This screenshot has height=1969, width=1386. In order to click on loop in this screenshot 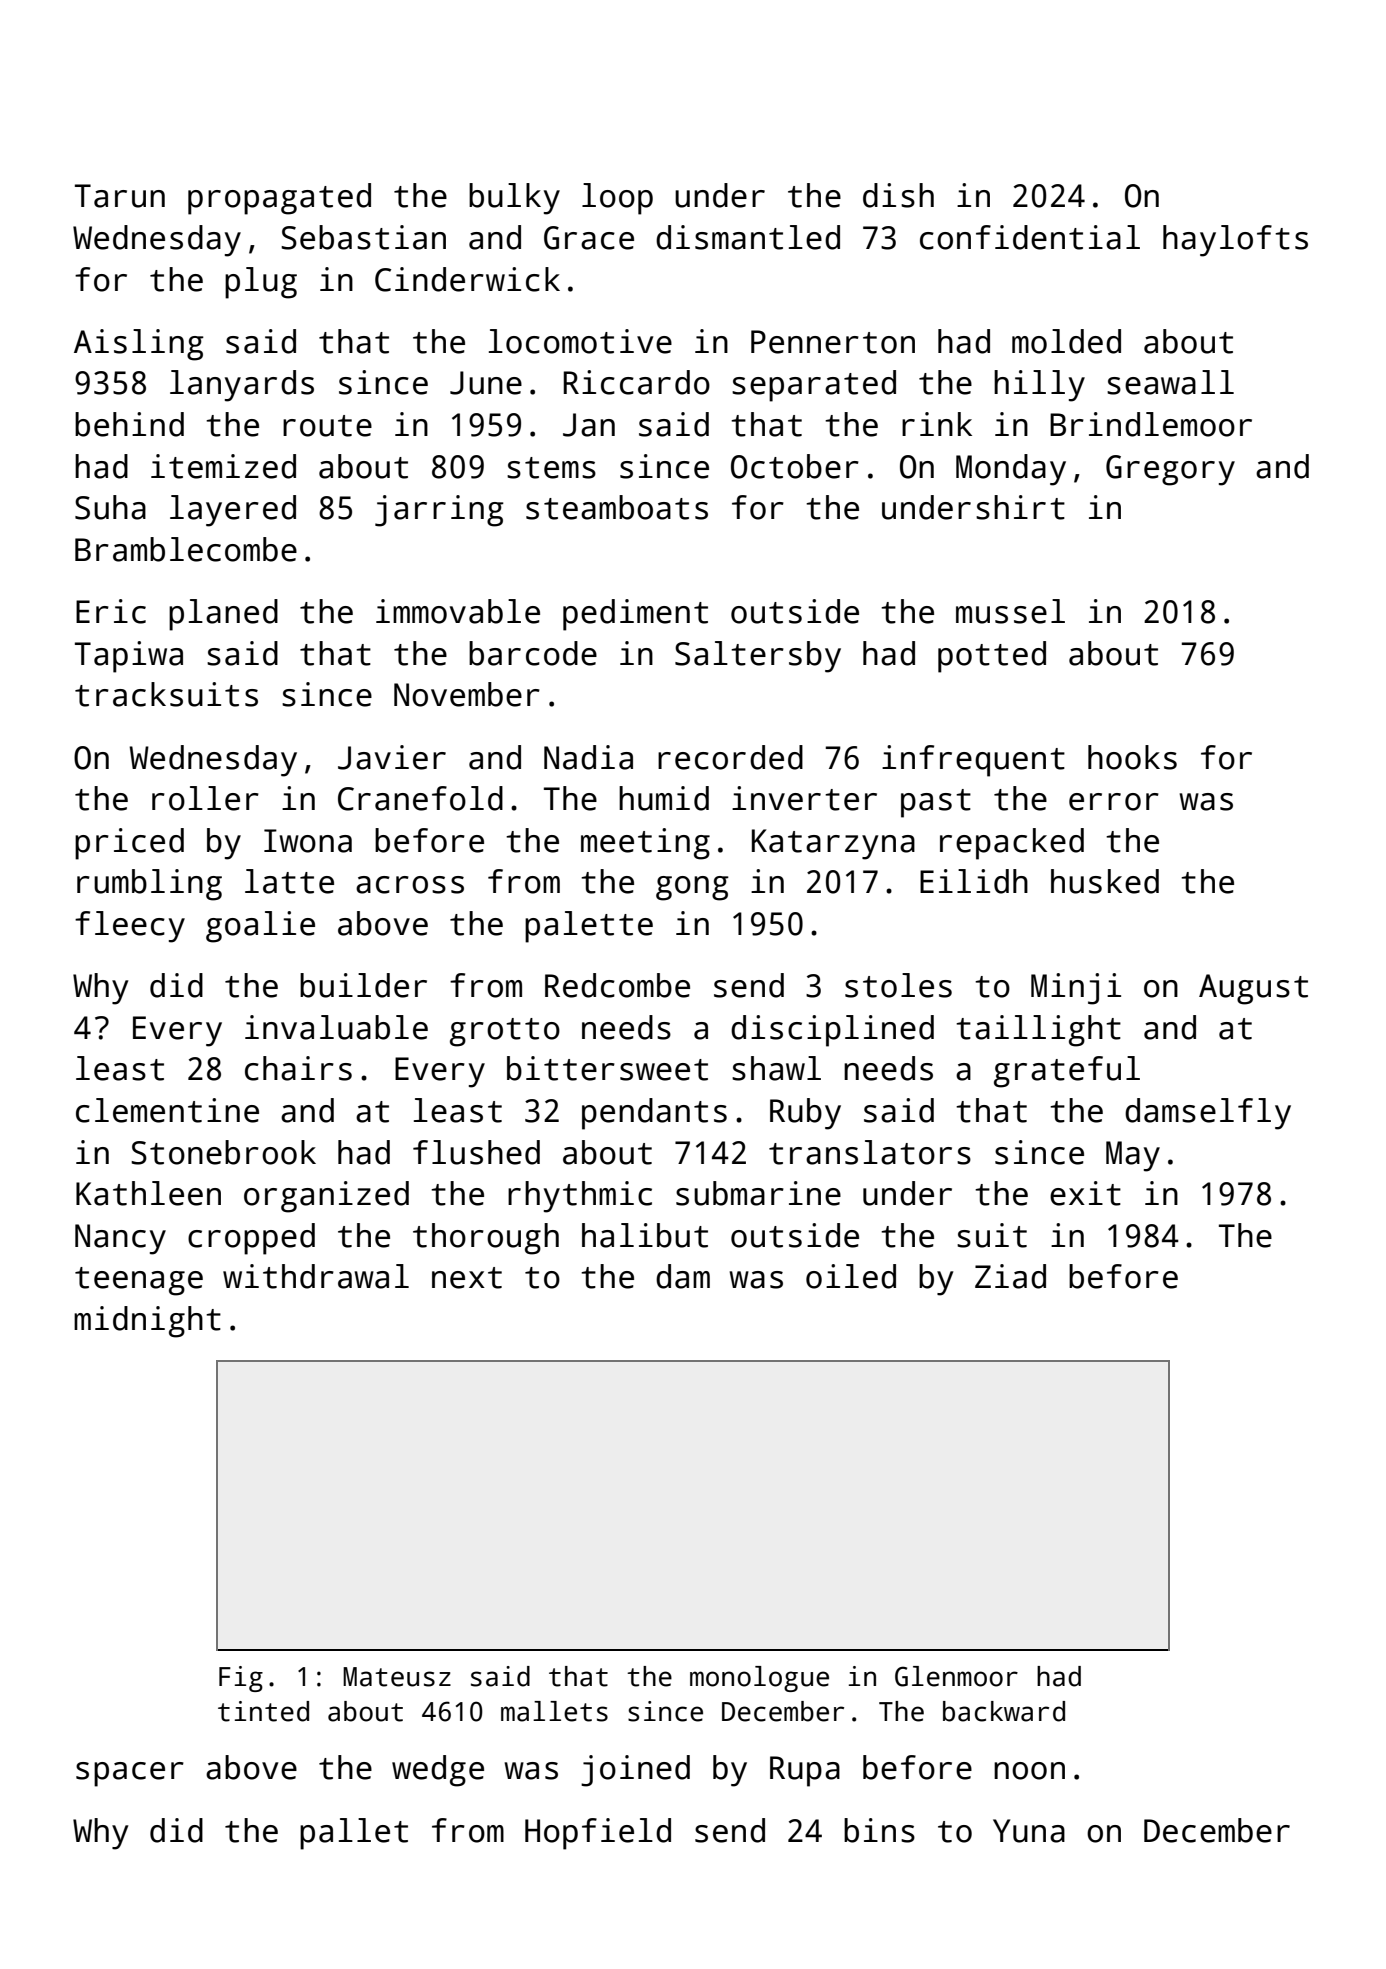, I will do `click(617, 199)`.
